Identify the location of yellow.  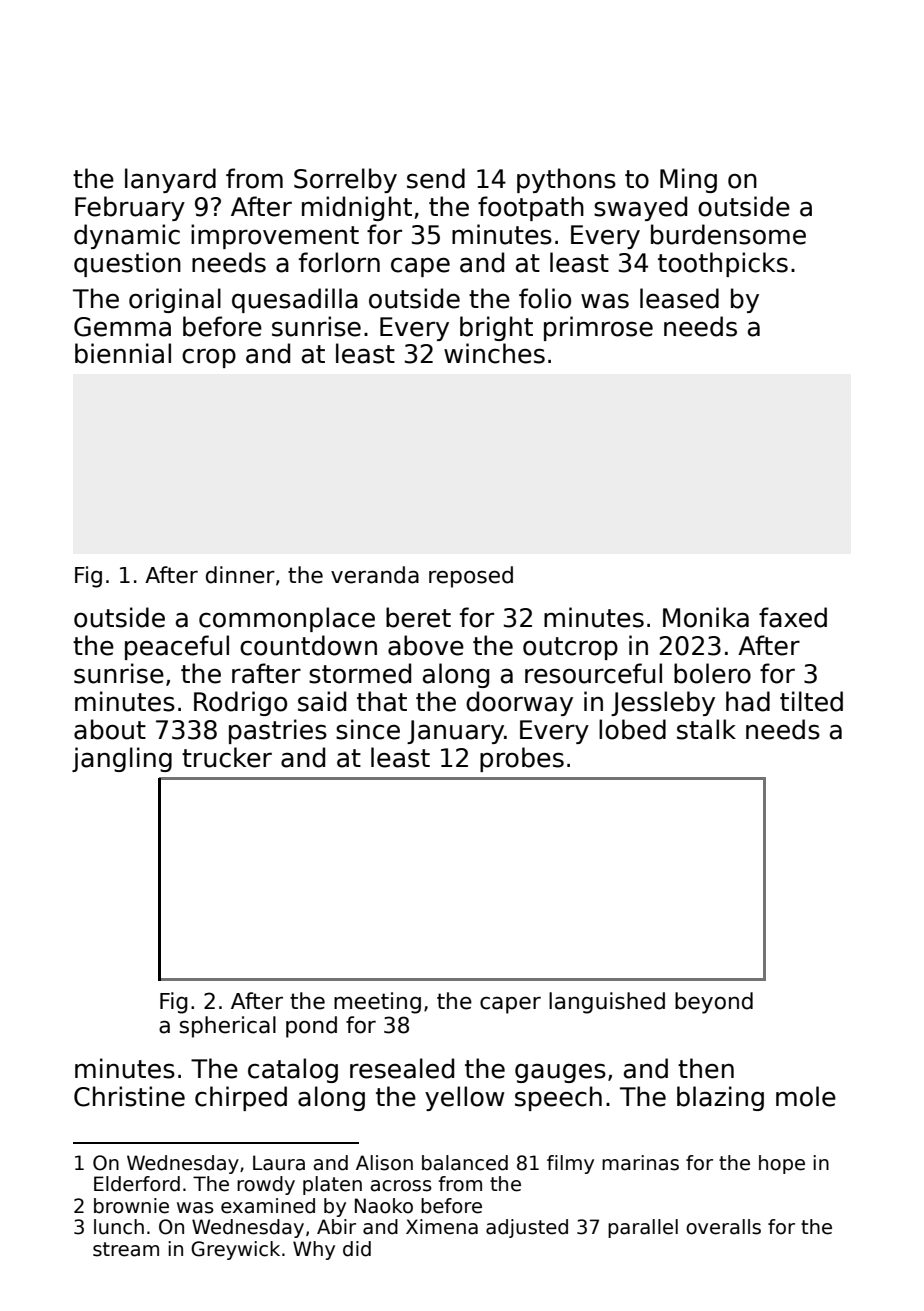
(465, 1098).
